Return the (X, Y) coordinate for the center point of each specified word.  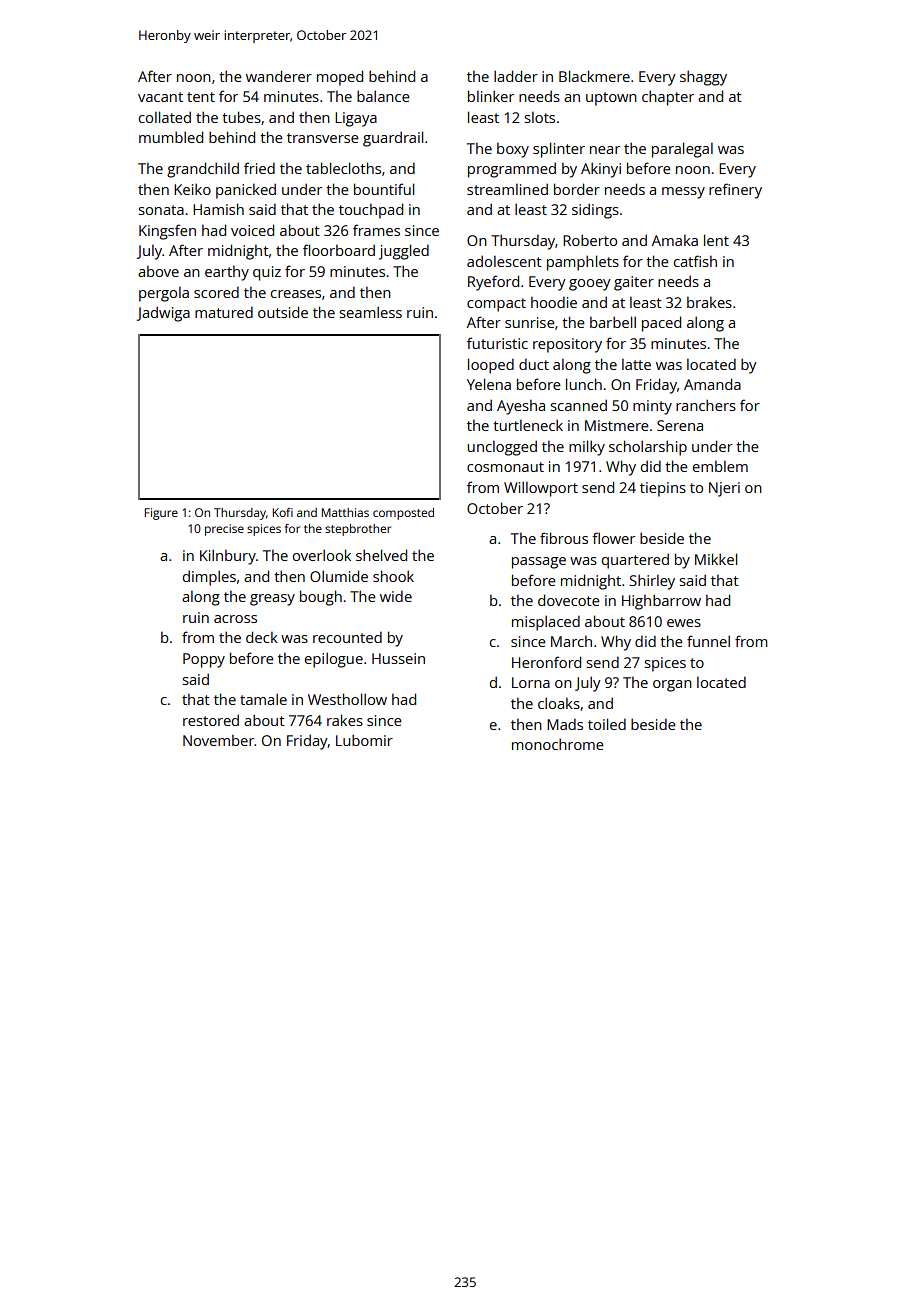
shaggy (703, 78)
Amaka (675, 240)
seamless (371, 312)
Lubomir (364, 740)
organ (672, 686)
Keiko (192, 189)
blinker (491, 96)
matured (224, 312)
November (218, 740)
